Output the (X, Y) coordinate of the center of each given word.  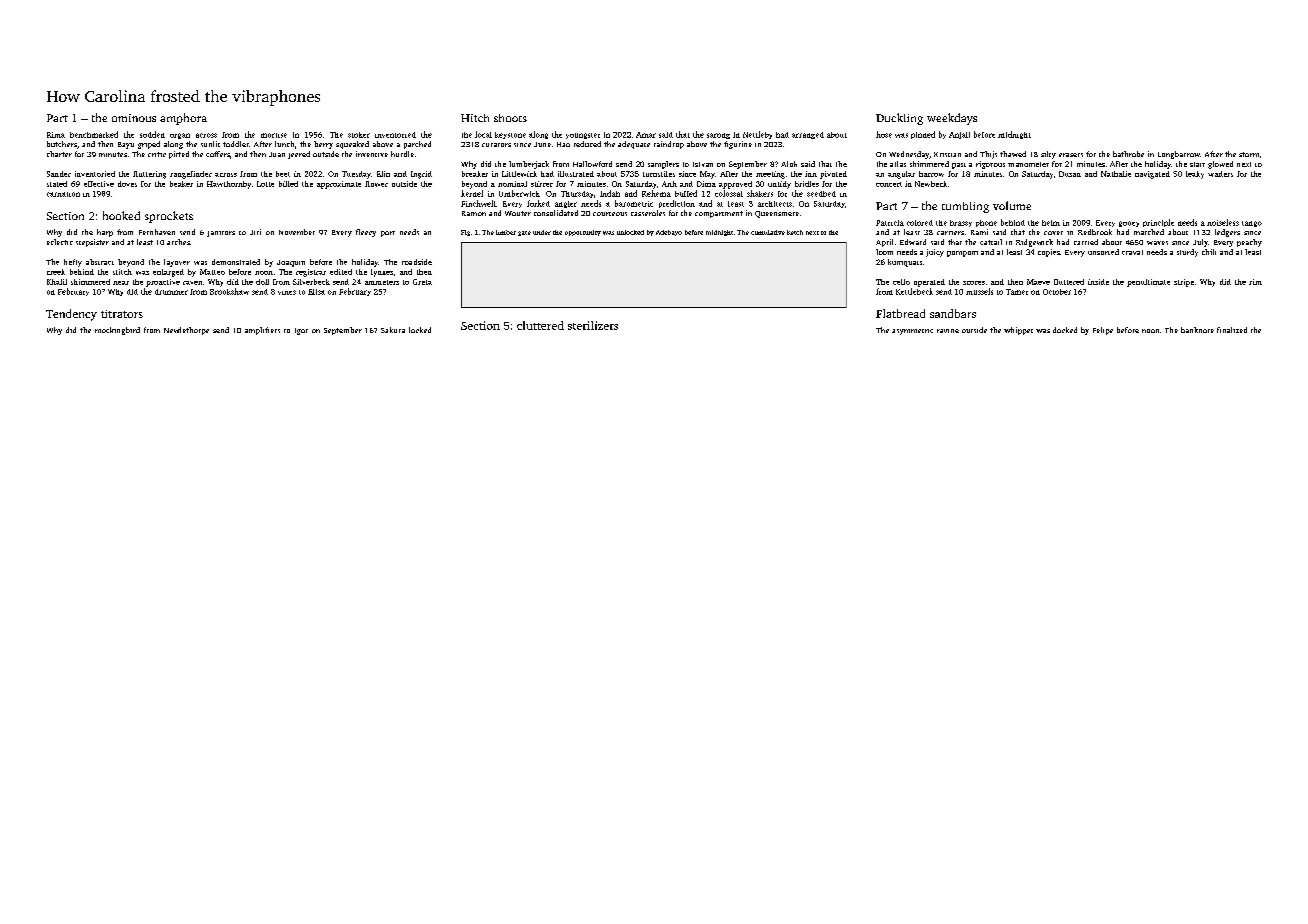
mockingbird (117, 331)
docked (1065, 330)
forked (538, 203)
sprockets (169, 217)
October (1057, 292)
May (707, 175)
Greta (422, 282)
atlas (898, 164)
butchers (62, 144)
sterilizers (593, 325)
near (121, 283)
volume (1012, 205)
